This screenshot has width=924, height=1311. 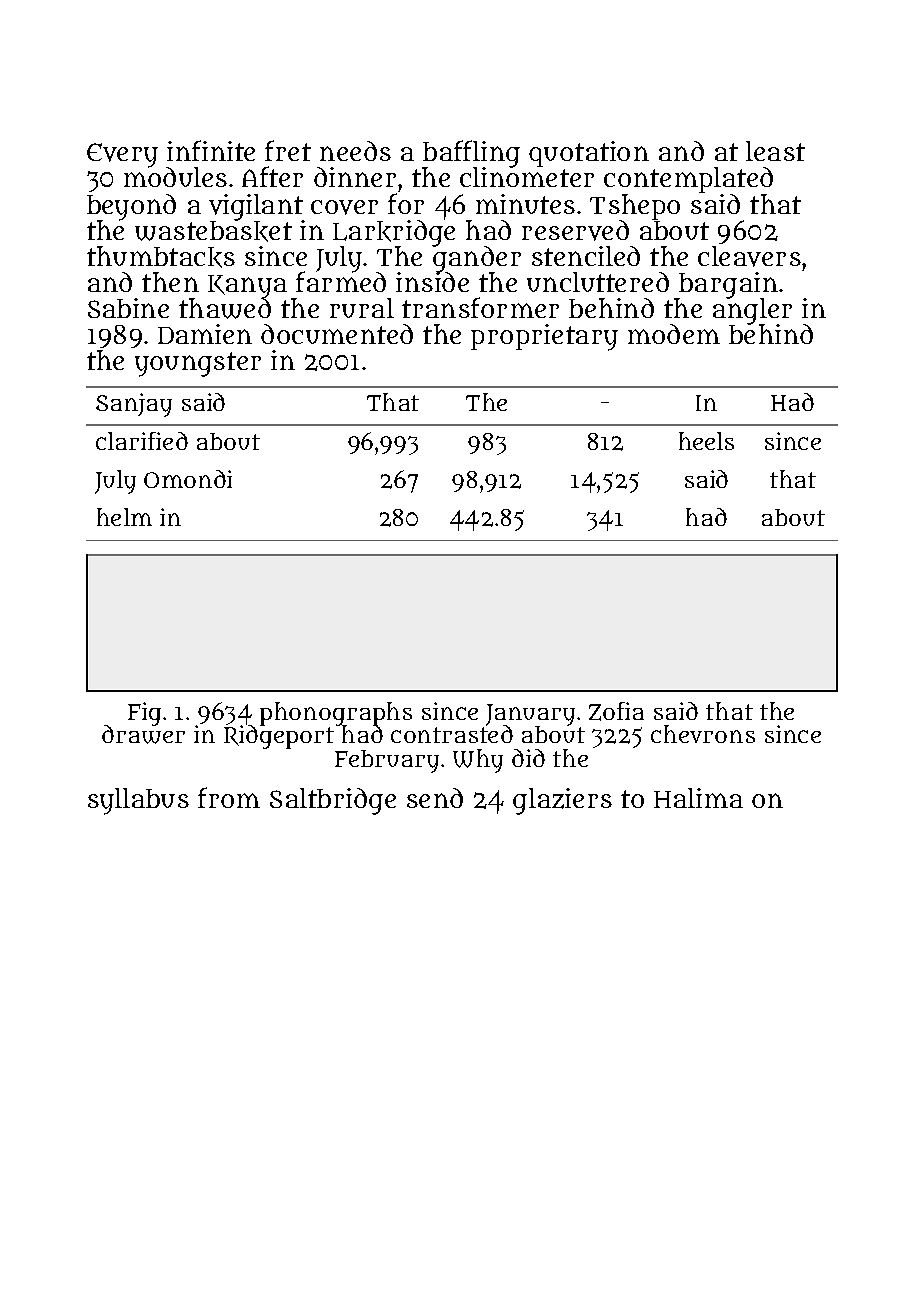 What do you see at coordinates (333, 801) in the screenshot?
I see `Saltbridge` at bounding box center [333, 801].
